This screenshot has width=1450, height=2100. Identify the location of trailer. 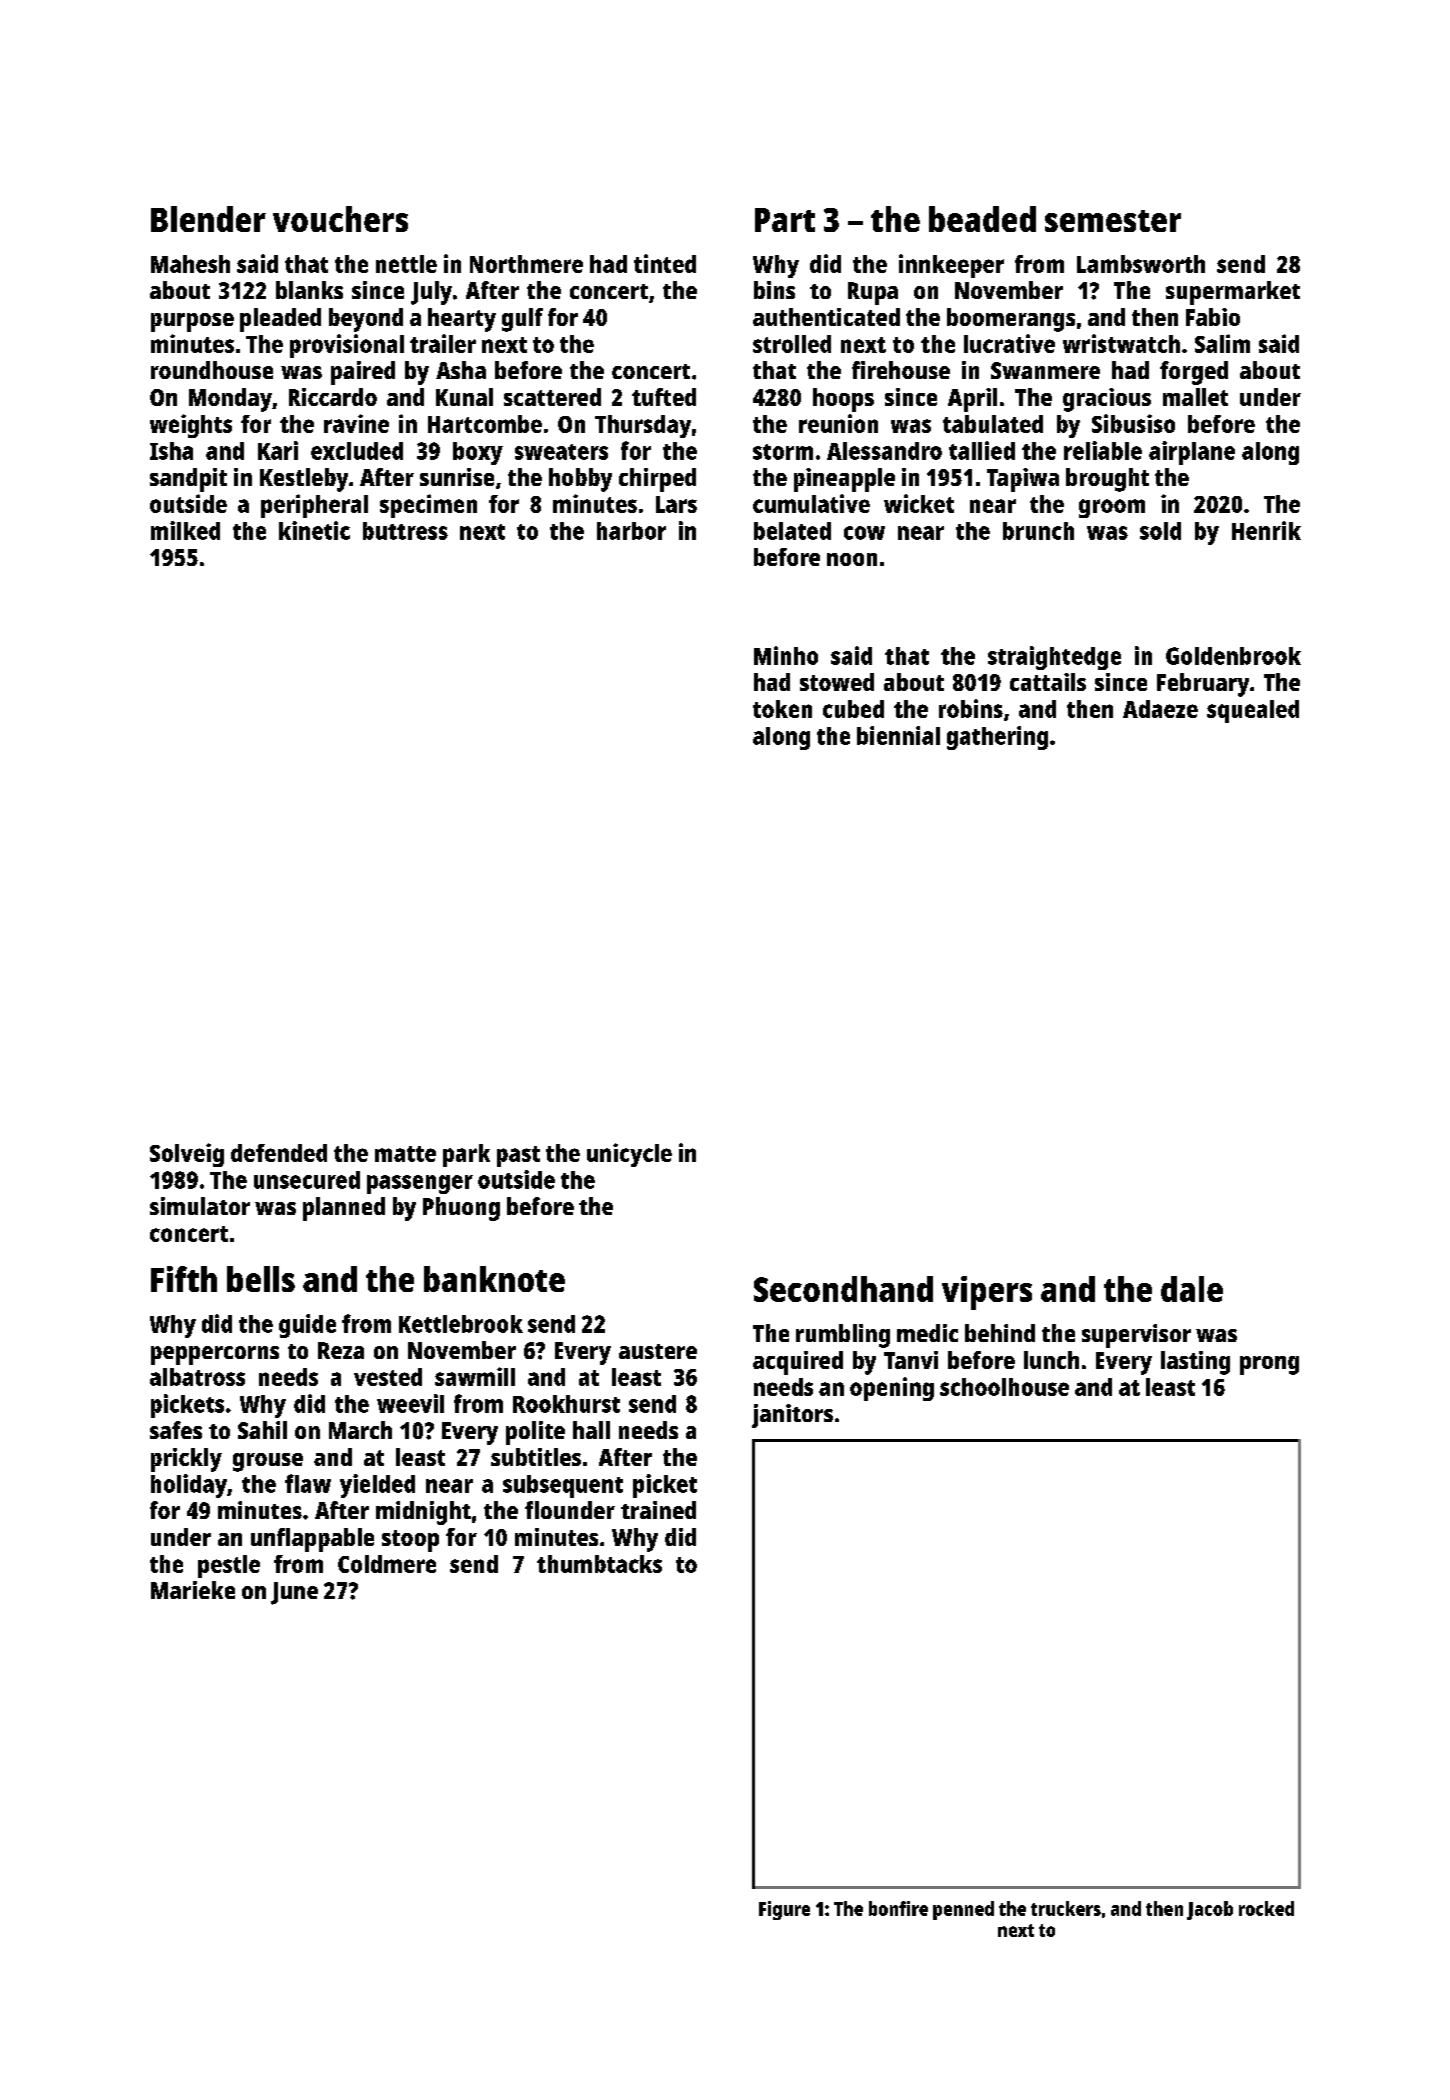
(443, 343).
